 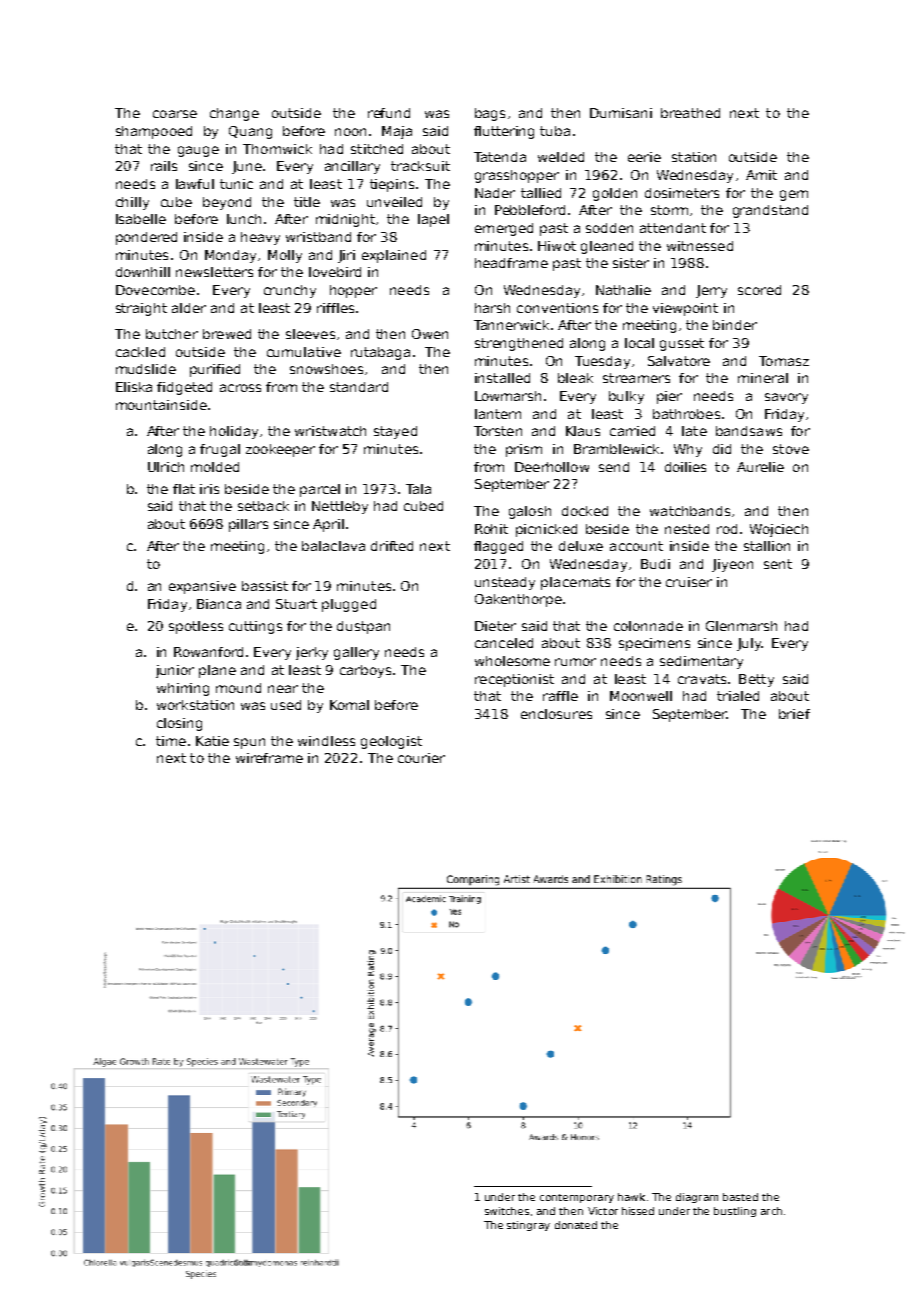 What do you see at coordinates (556, 714) in the document?
I see `enclosures` at bounding box center [556, 714].
